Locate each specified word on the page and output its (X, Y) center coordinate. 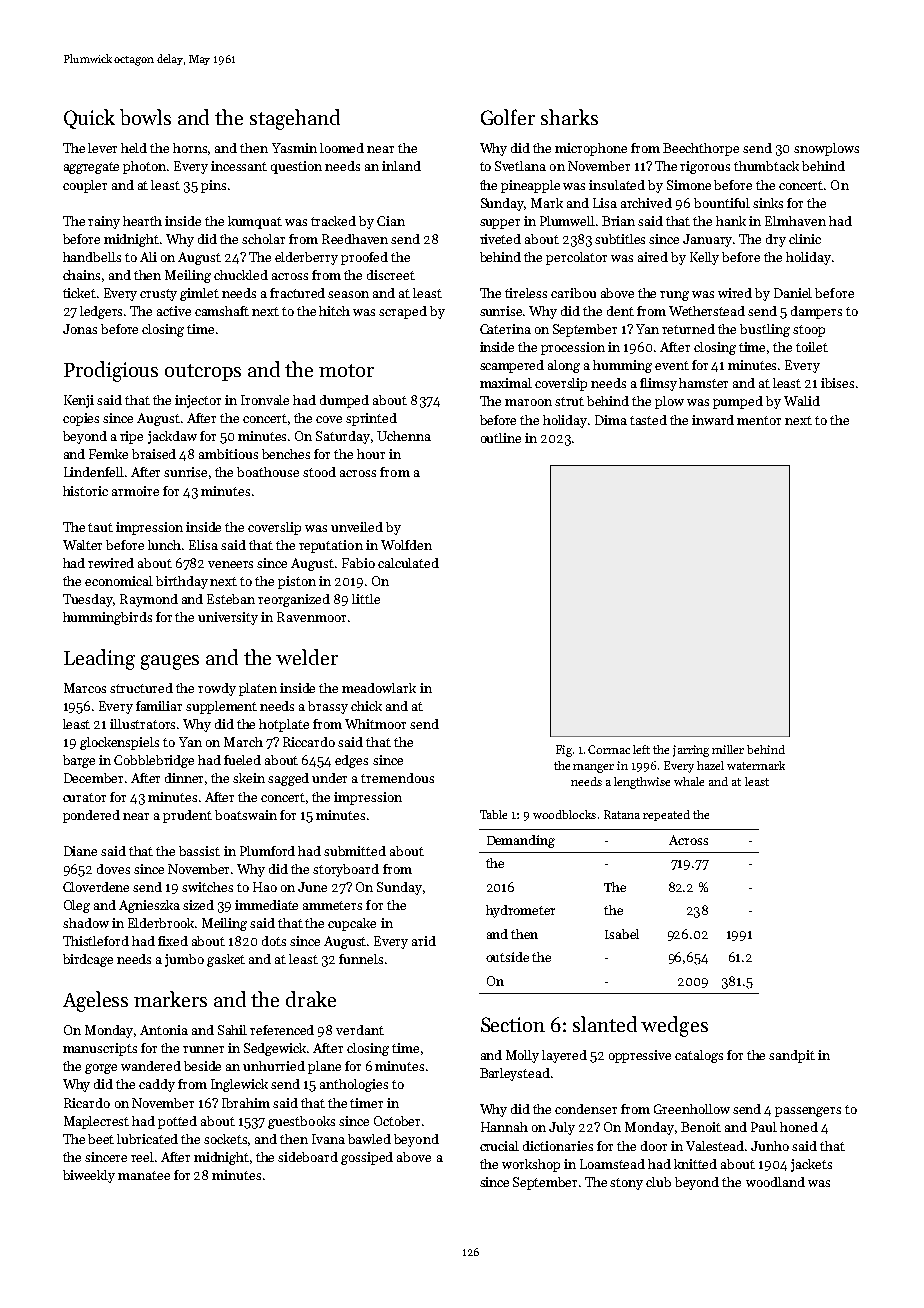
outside (507, 957)
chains (81, 275)
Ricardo (87, 1103)
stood (319, 472)
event (672, 365)
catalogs (699, 1056)
